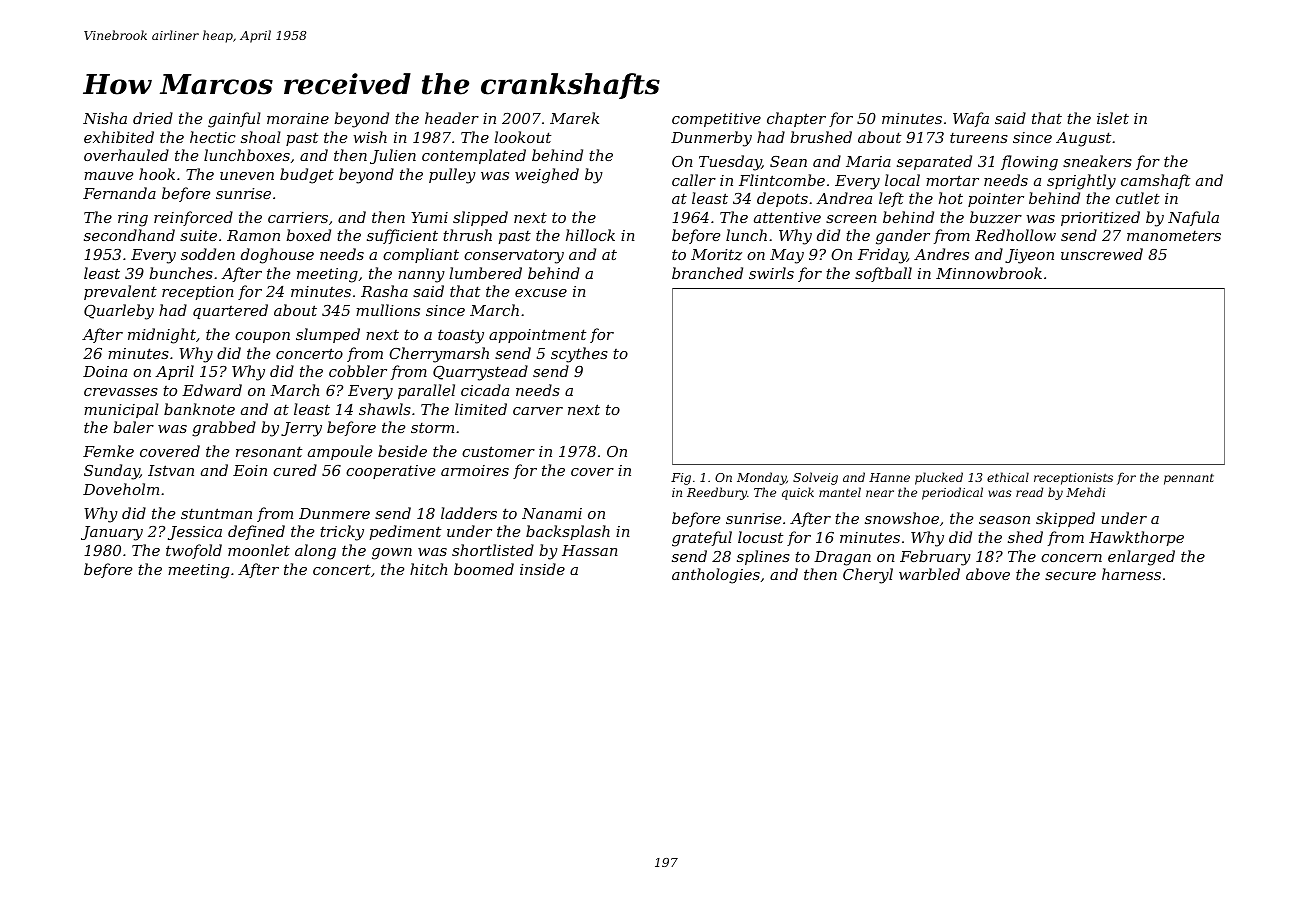 This image has width=1308, height=924. I want to click on branched, so click(707, 273).
